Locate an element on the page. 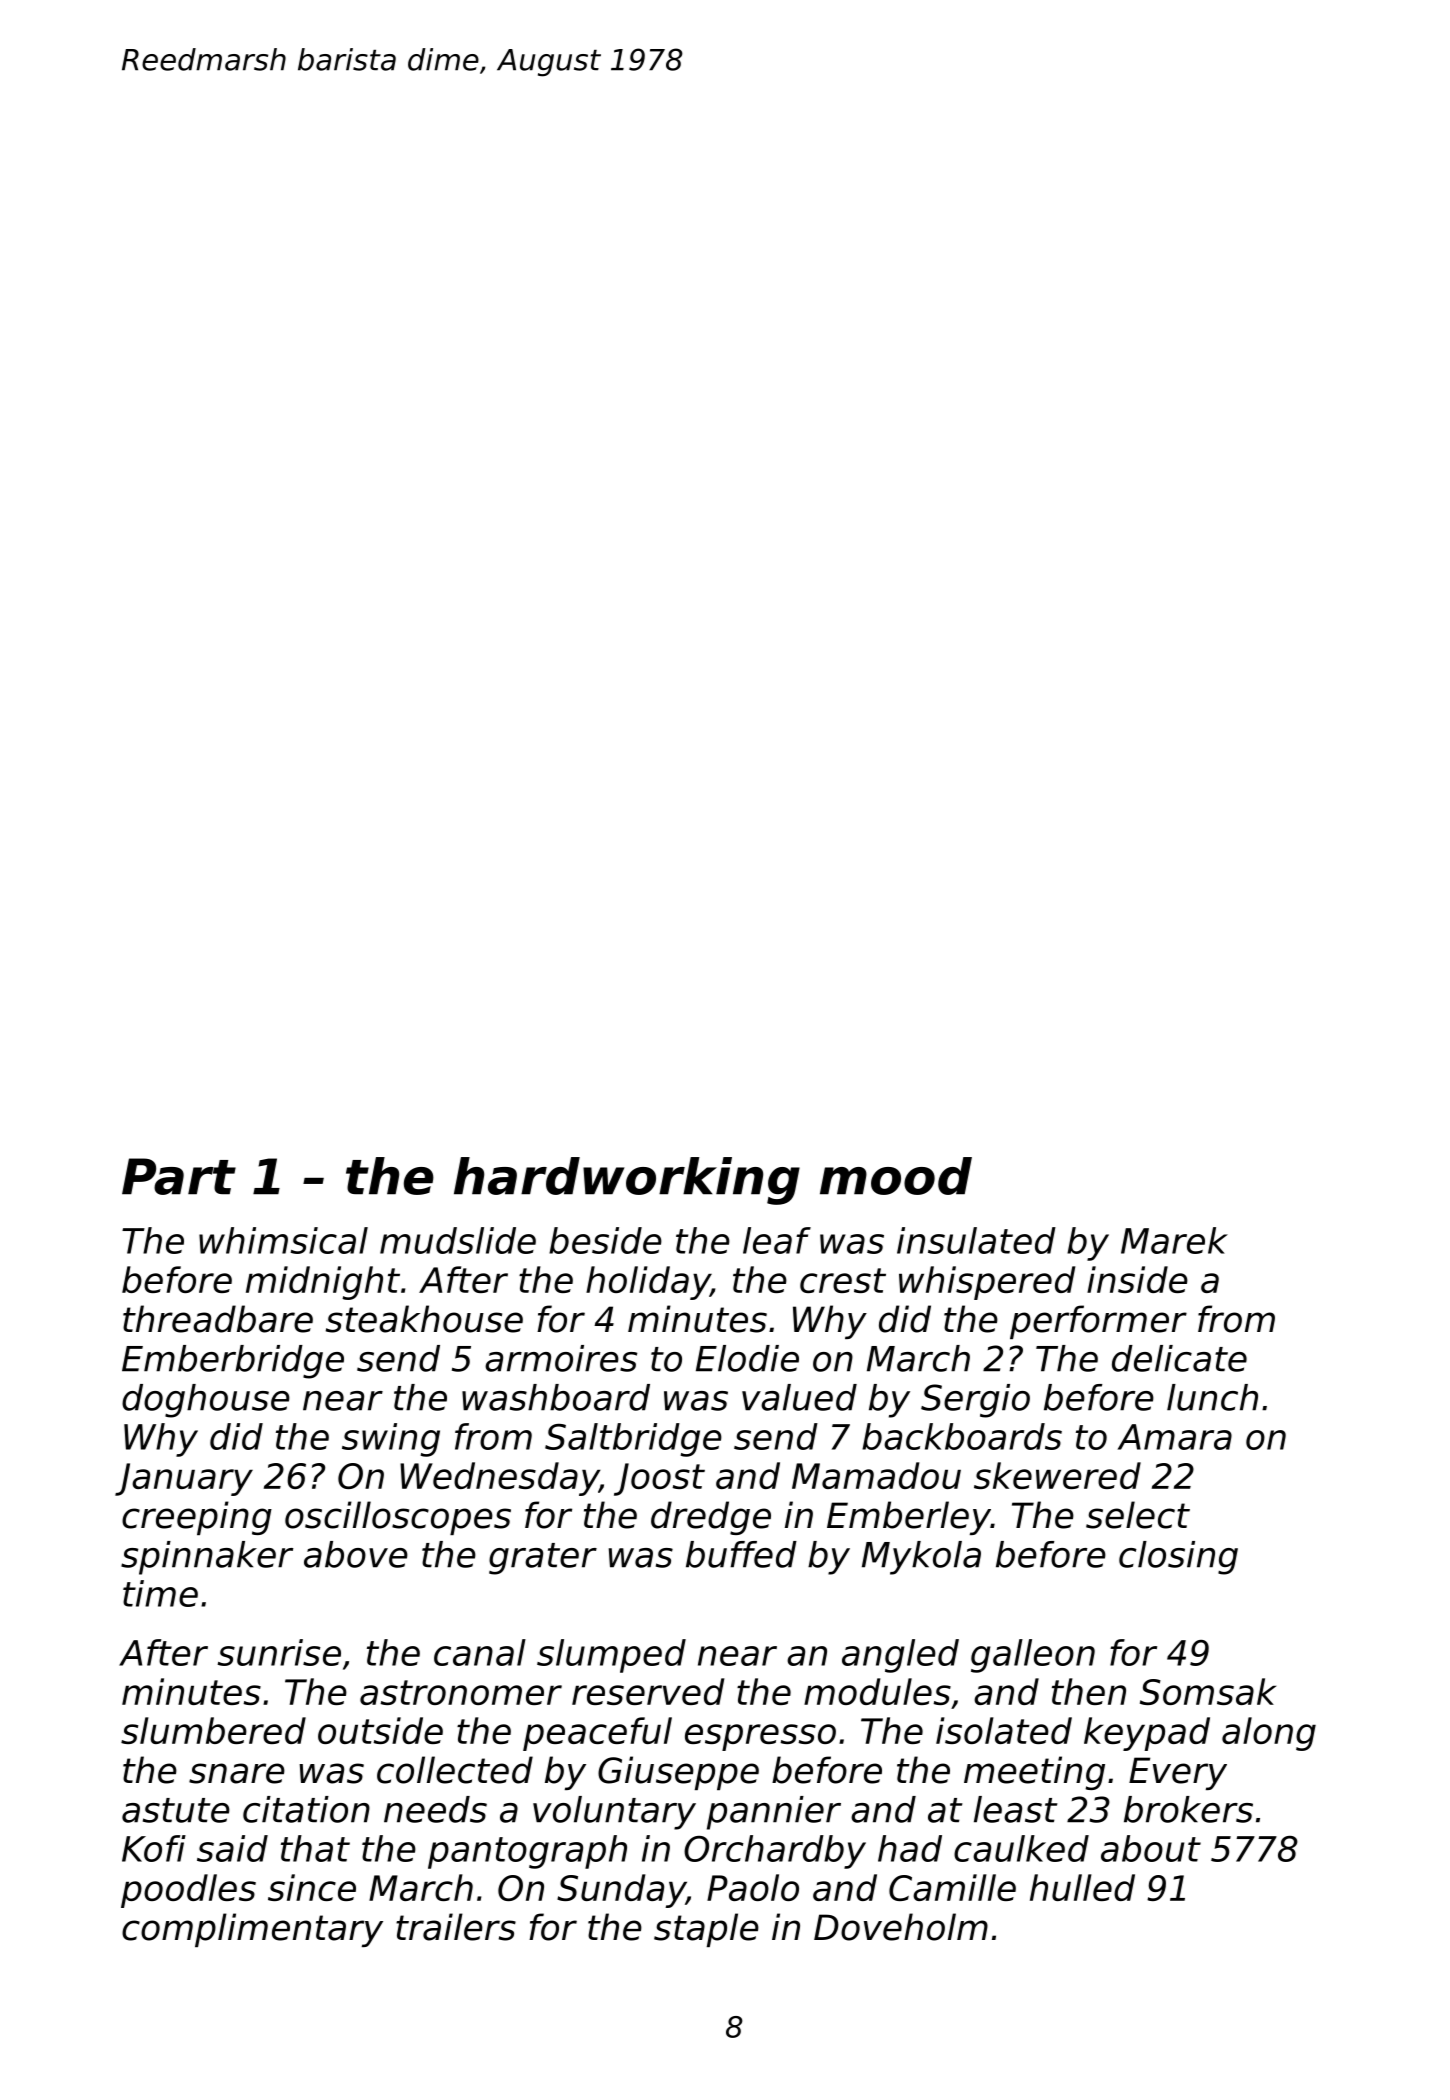 This page has width=1450, height=2100. Part is located at coordinates (179, 1176).
